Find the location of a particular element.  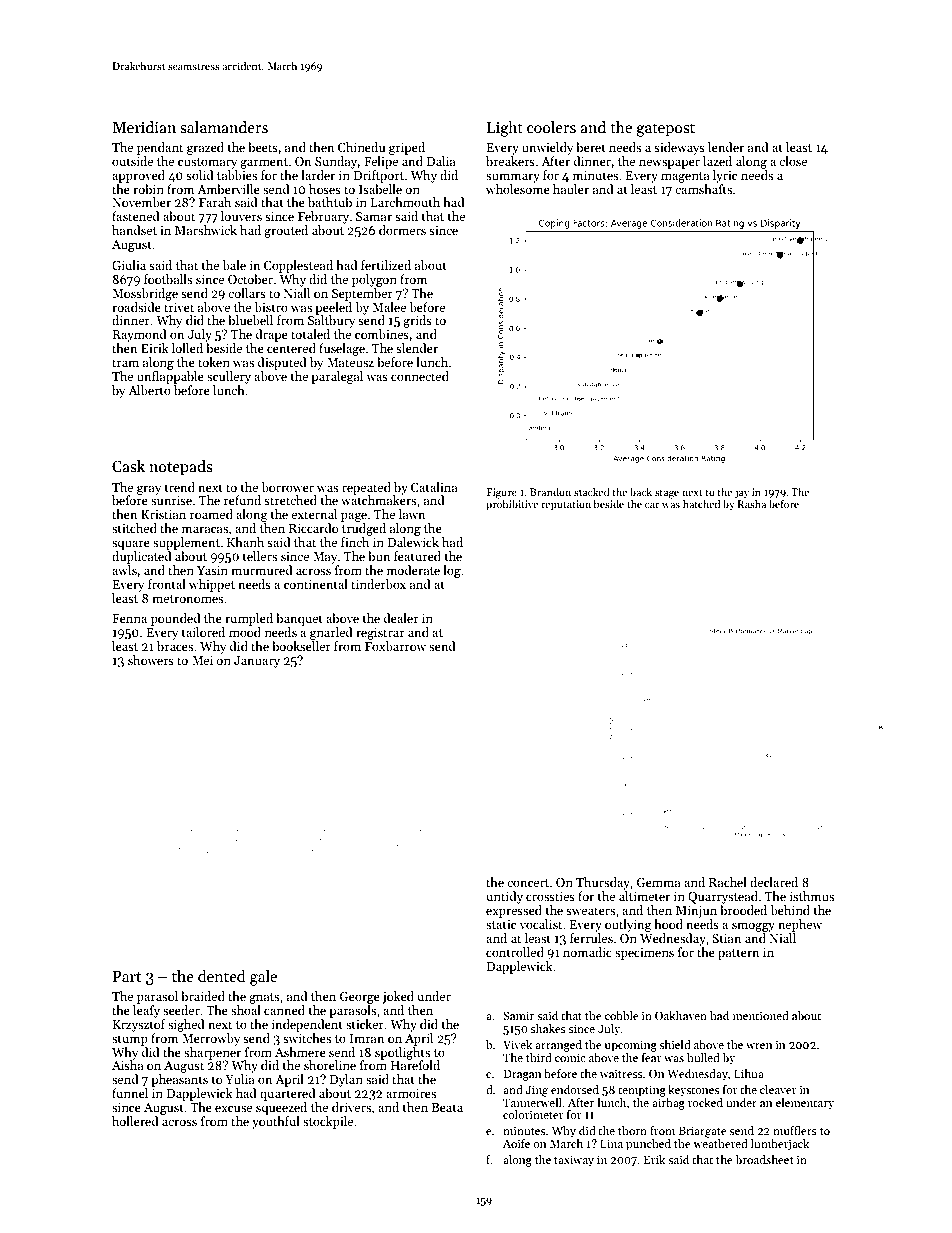

declared is located at coordinates (774, 882).
